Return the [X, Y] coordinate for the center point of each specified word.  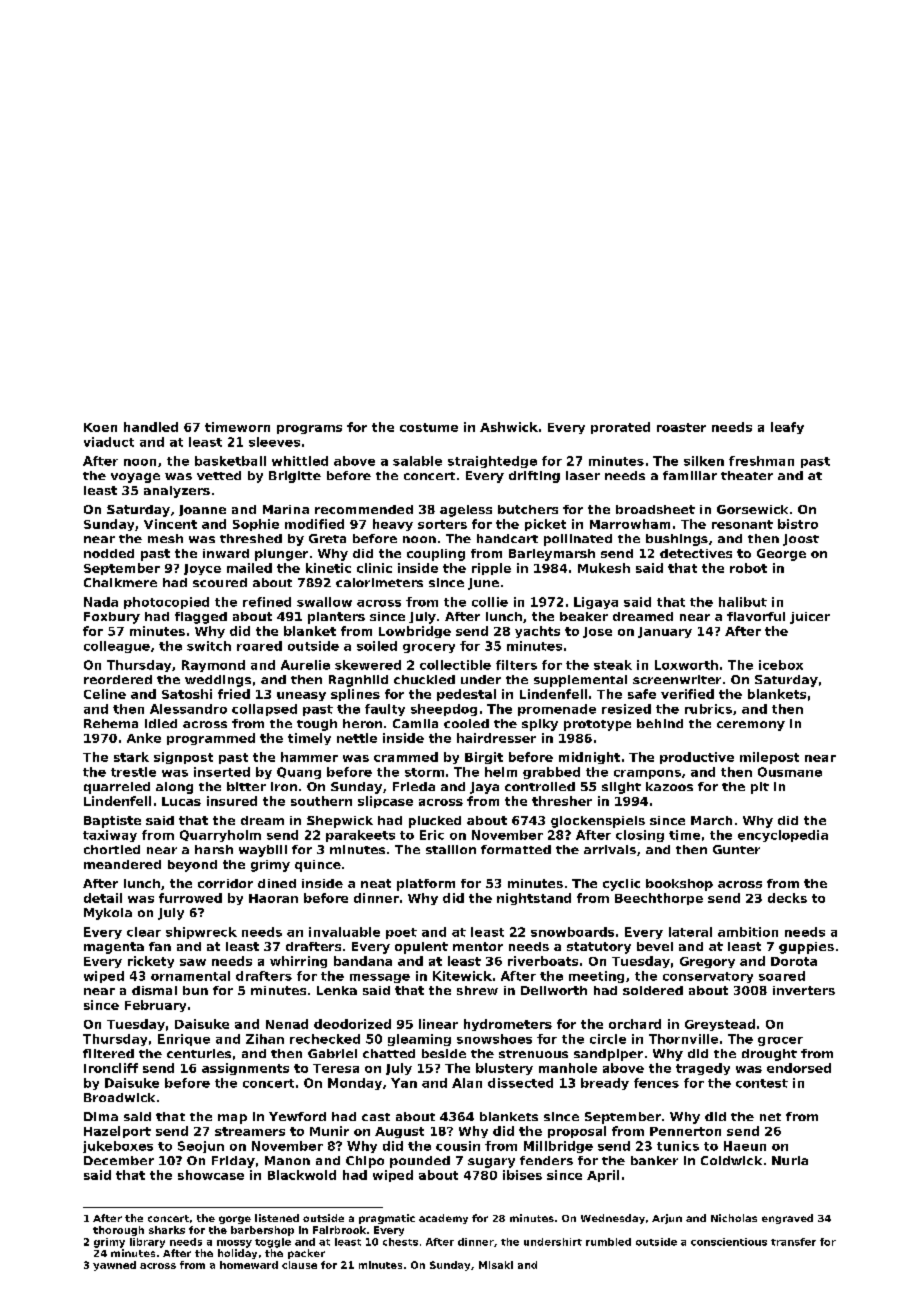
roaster [681, 427]
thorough [118, 1231]
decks [787, 898]
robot [748, 568]
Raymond [213, 666]
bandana [363, 961]
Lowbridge [415, 632]
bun [195, 990]
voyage [135, 478]
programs [309, 429]
